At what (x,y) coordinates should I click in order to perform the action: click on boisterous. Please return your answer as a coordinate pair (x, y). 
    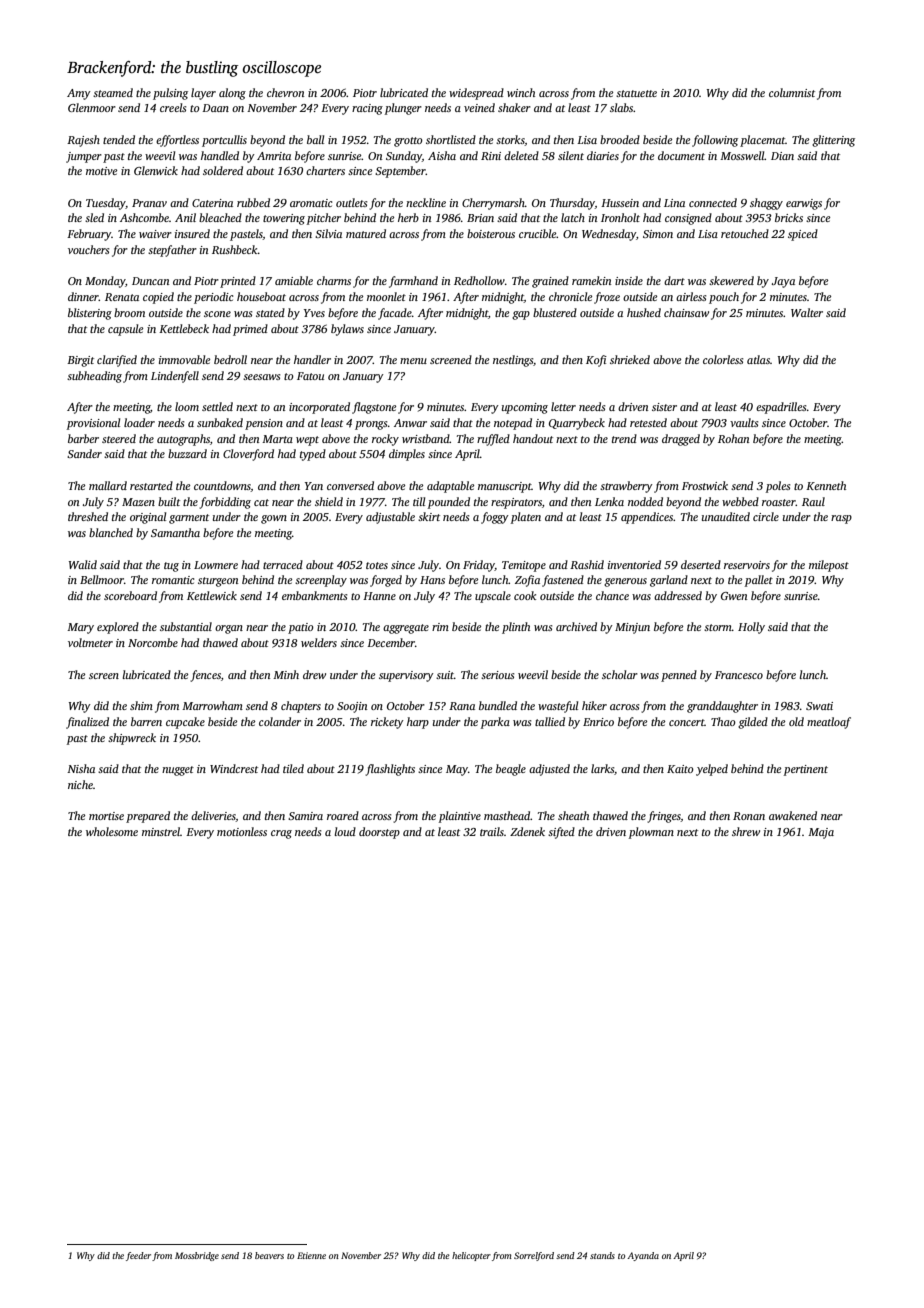
    Looking at the image, I should click on (491, 233).
